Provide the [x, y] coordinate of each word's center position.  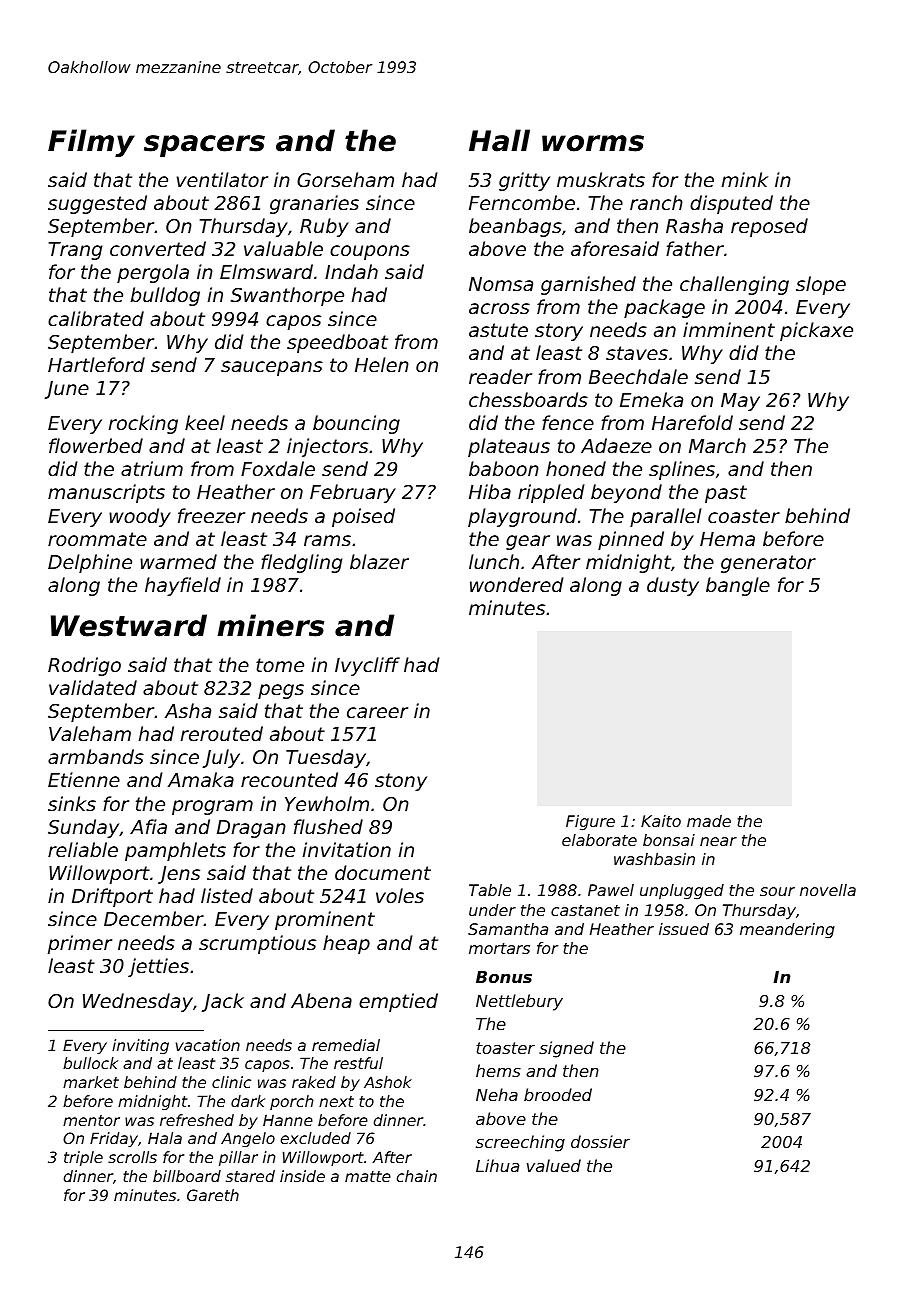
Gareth [213, 1195]
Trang [75, 251]
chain [417, 1176]
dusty [673, 586]
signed [566, 1049]
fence [568, 422]
